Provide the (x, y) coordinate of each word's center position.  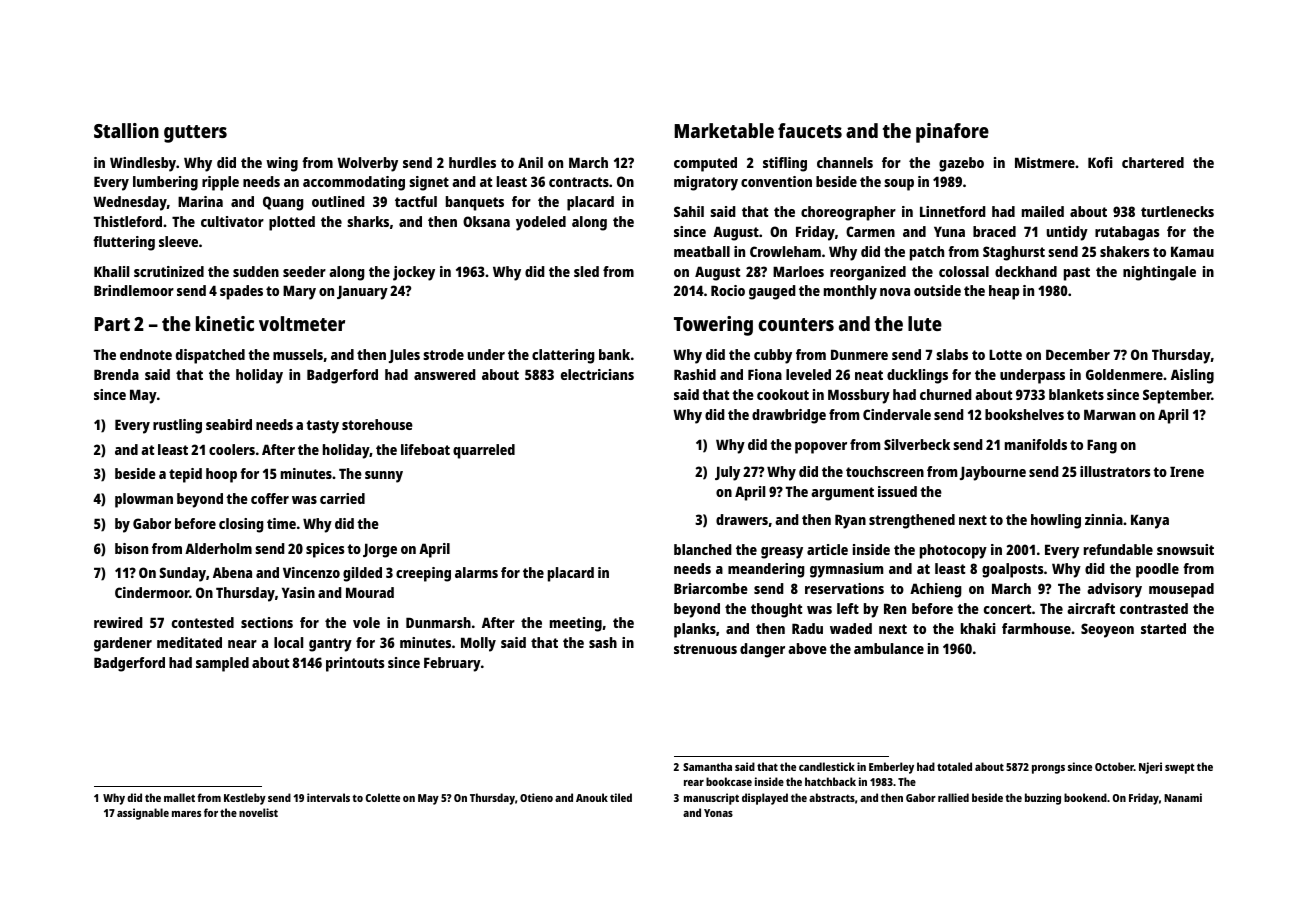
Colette (383, 797)
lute (925, 323)
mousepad (1181, 590)
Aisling (1192, 376)
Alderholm (218, 548)
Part (112, 324)
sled (586, 271)
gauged (772, 292)
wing (282, 164)
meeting (576, 624)
